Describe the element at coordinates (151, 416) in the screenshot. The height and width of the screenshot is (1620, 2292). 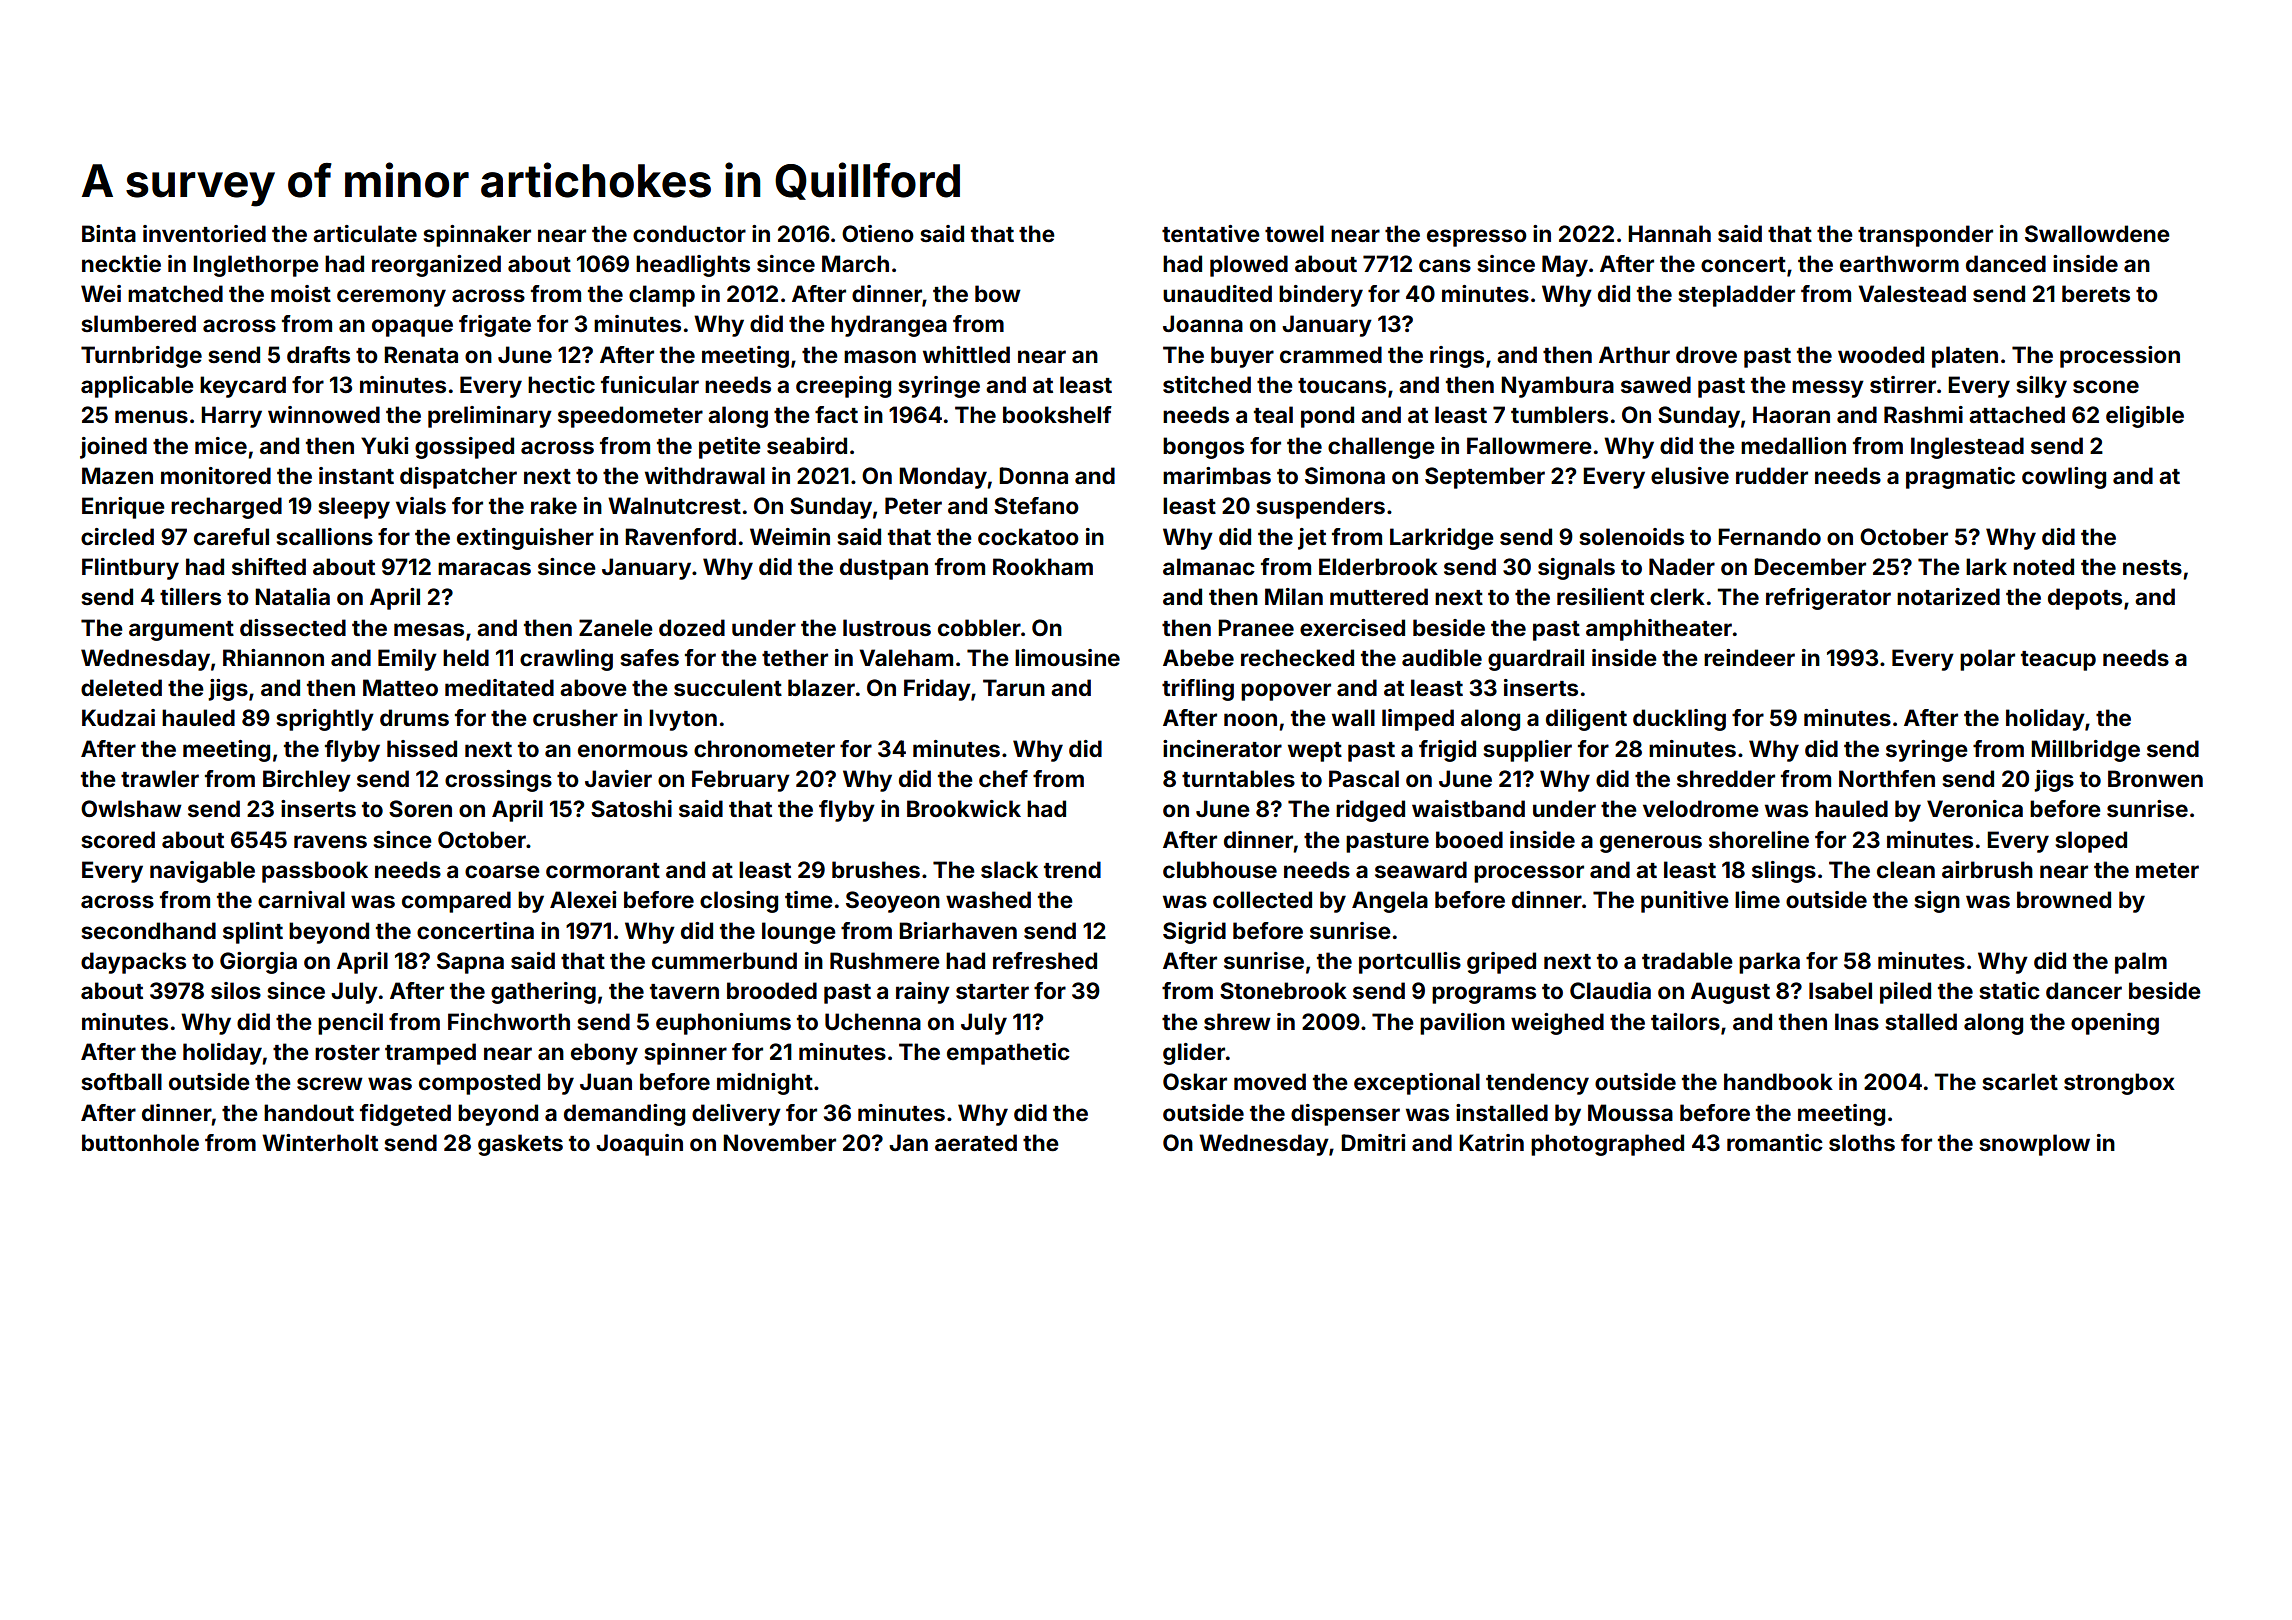
I see `menus` at that location.
